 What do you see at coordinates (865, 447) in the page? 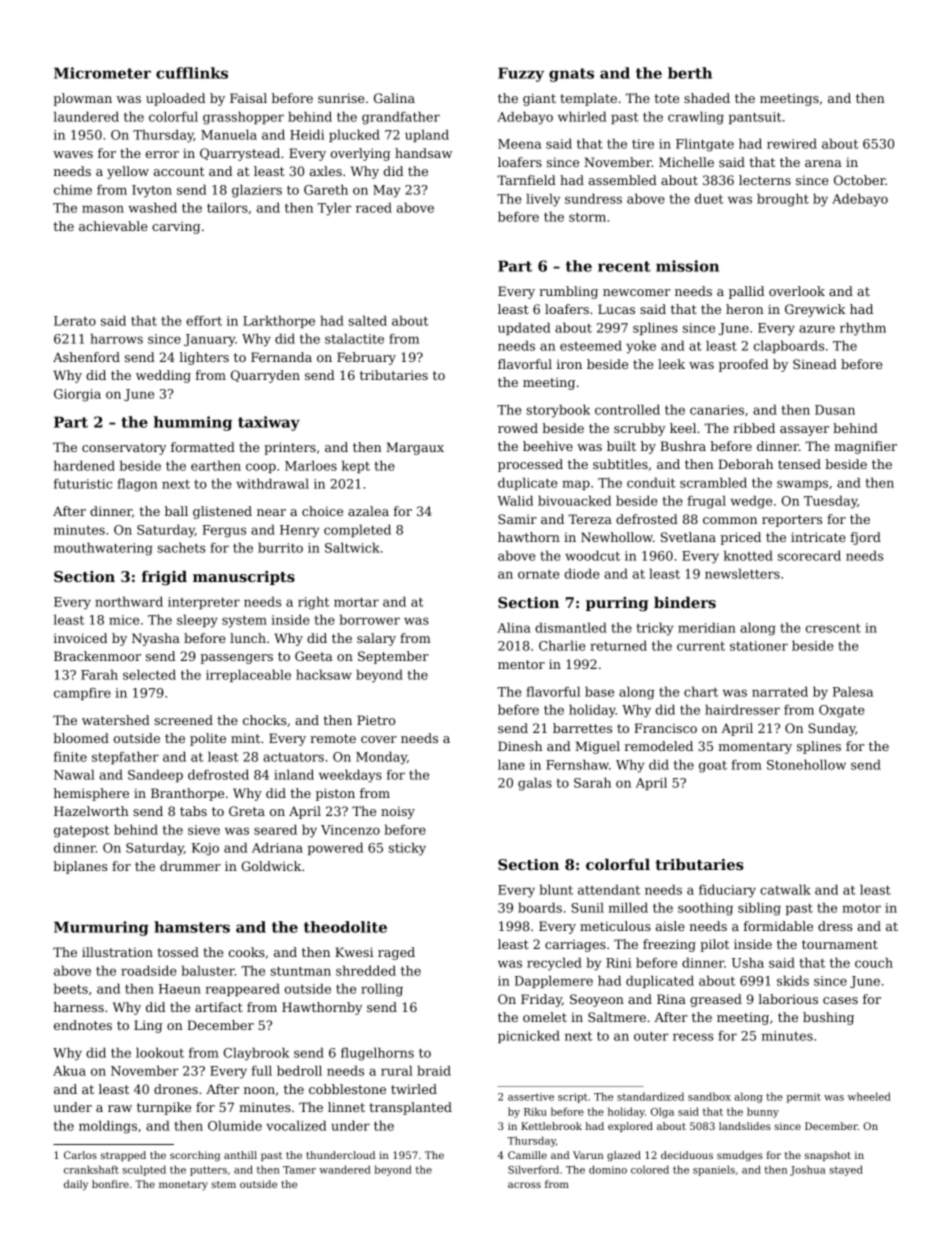
I see `magnifier` at bounding box center [865, 447].
